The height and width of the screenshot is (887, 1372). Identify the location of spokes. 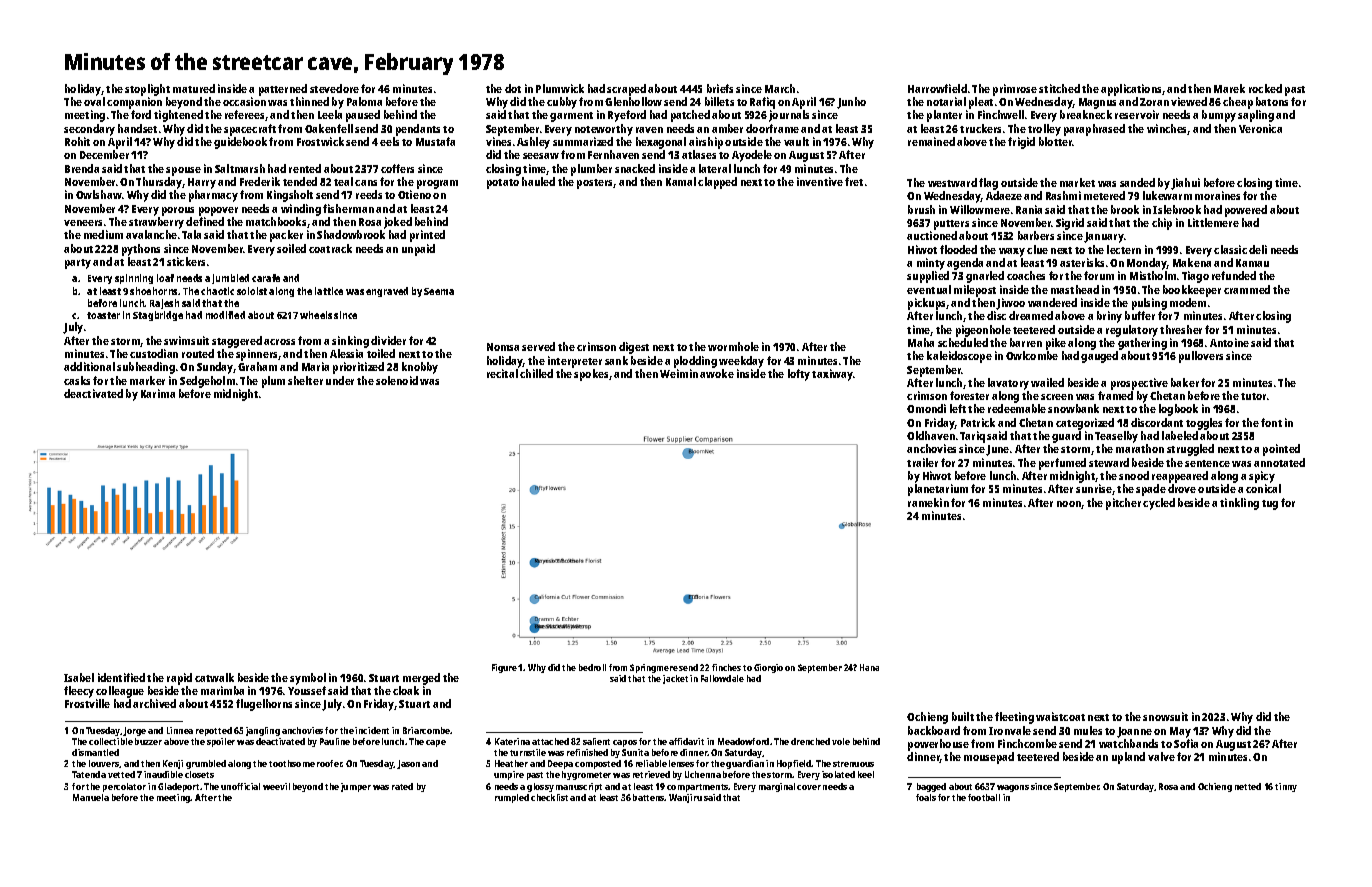
(591, 375).
